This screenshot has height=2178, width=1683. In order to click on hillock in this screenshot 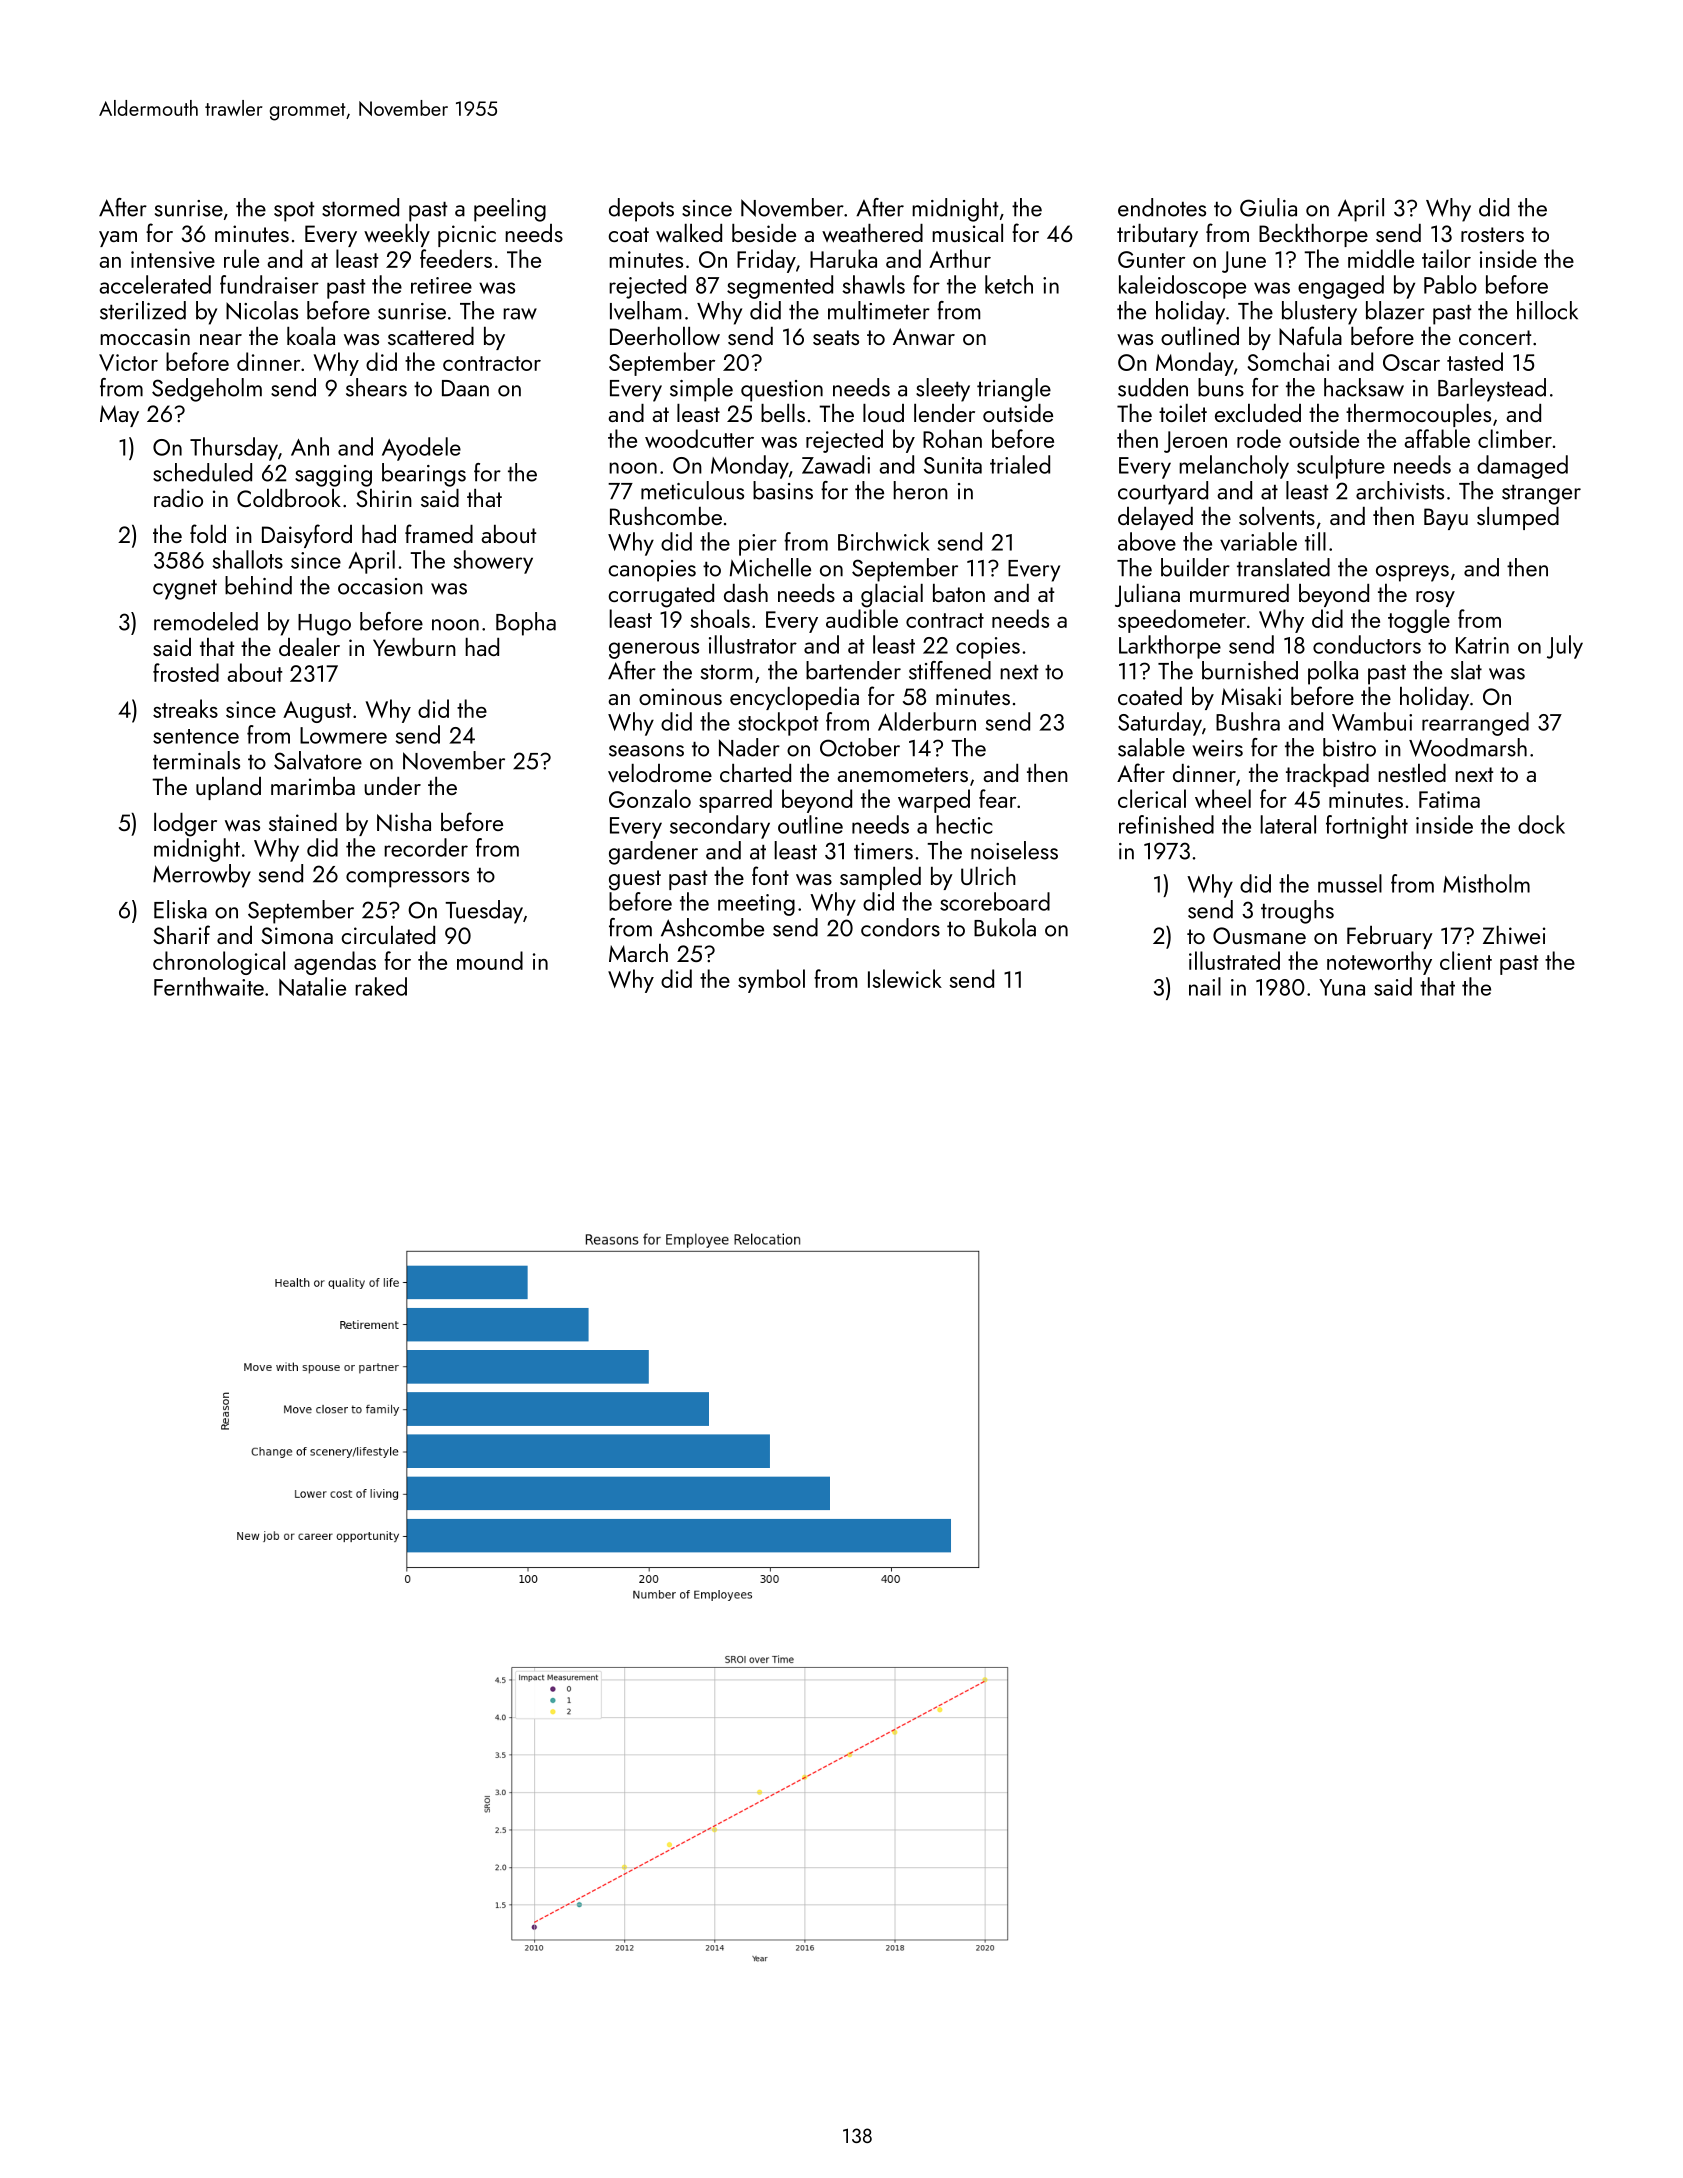, I will do `click(1547, 310)`.
